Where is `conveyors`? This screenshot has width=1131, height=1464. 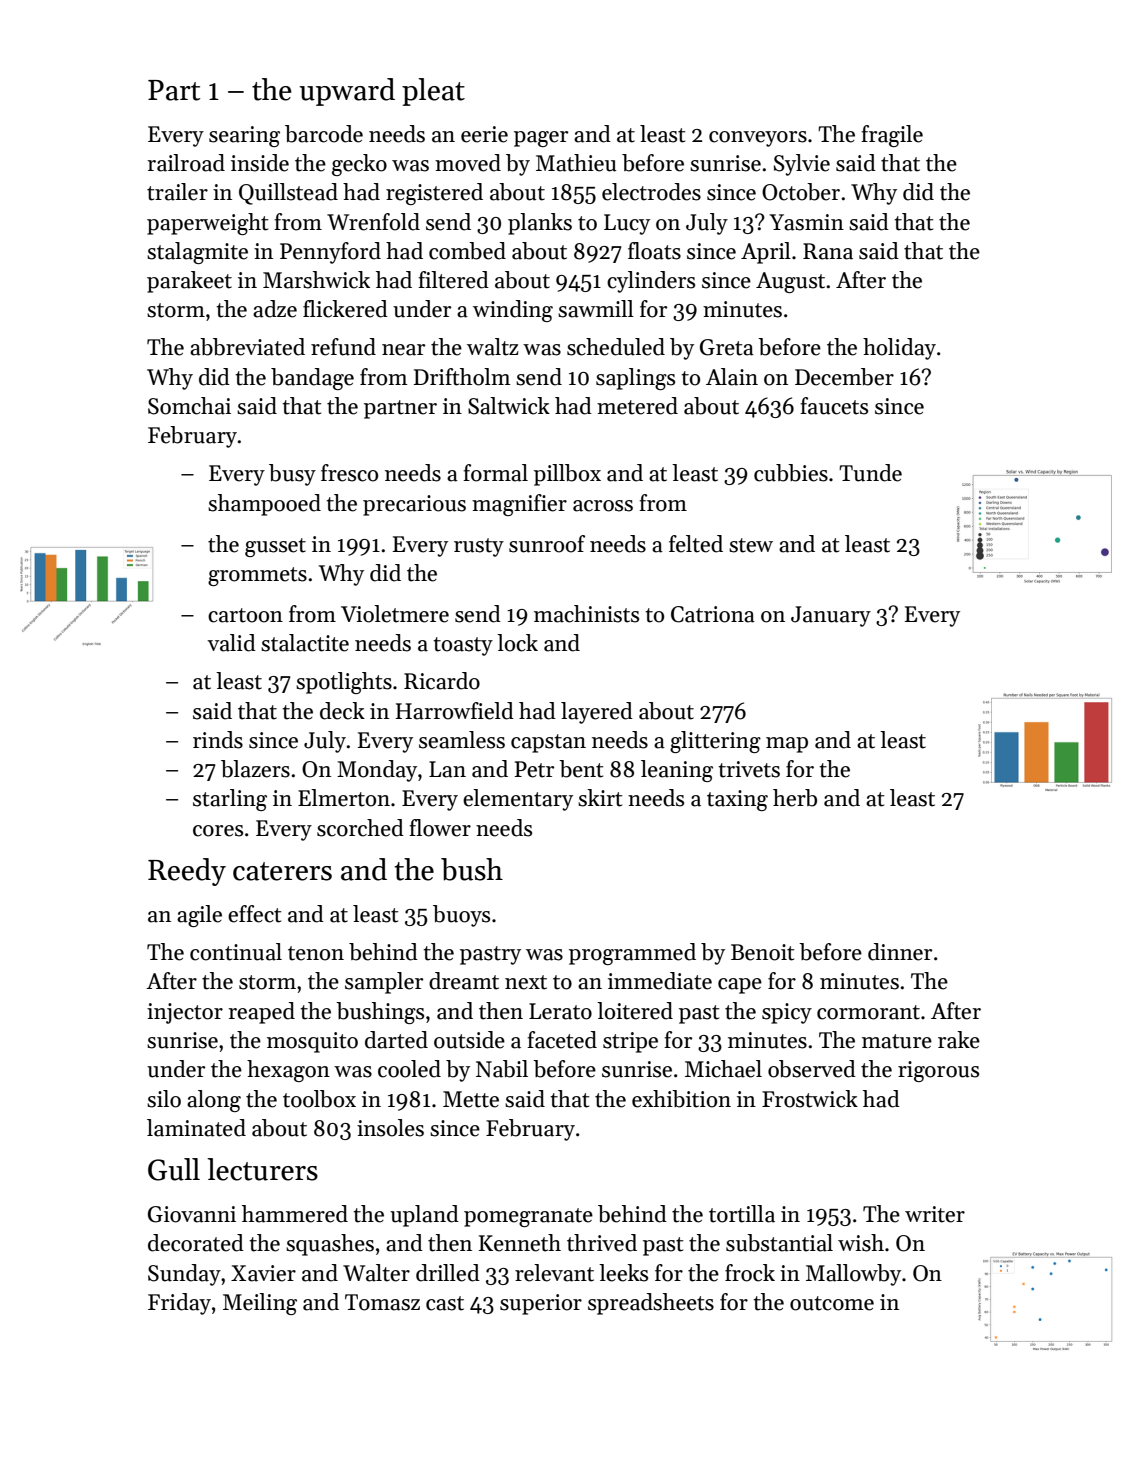
conveyors is located at coordinates (758, 139).
